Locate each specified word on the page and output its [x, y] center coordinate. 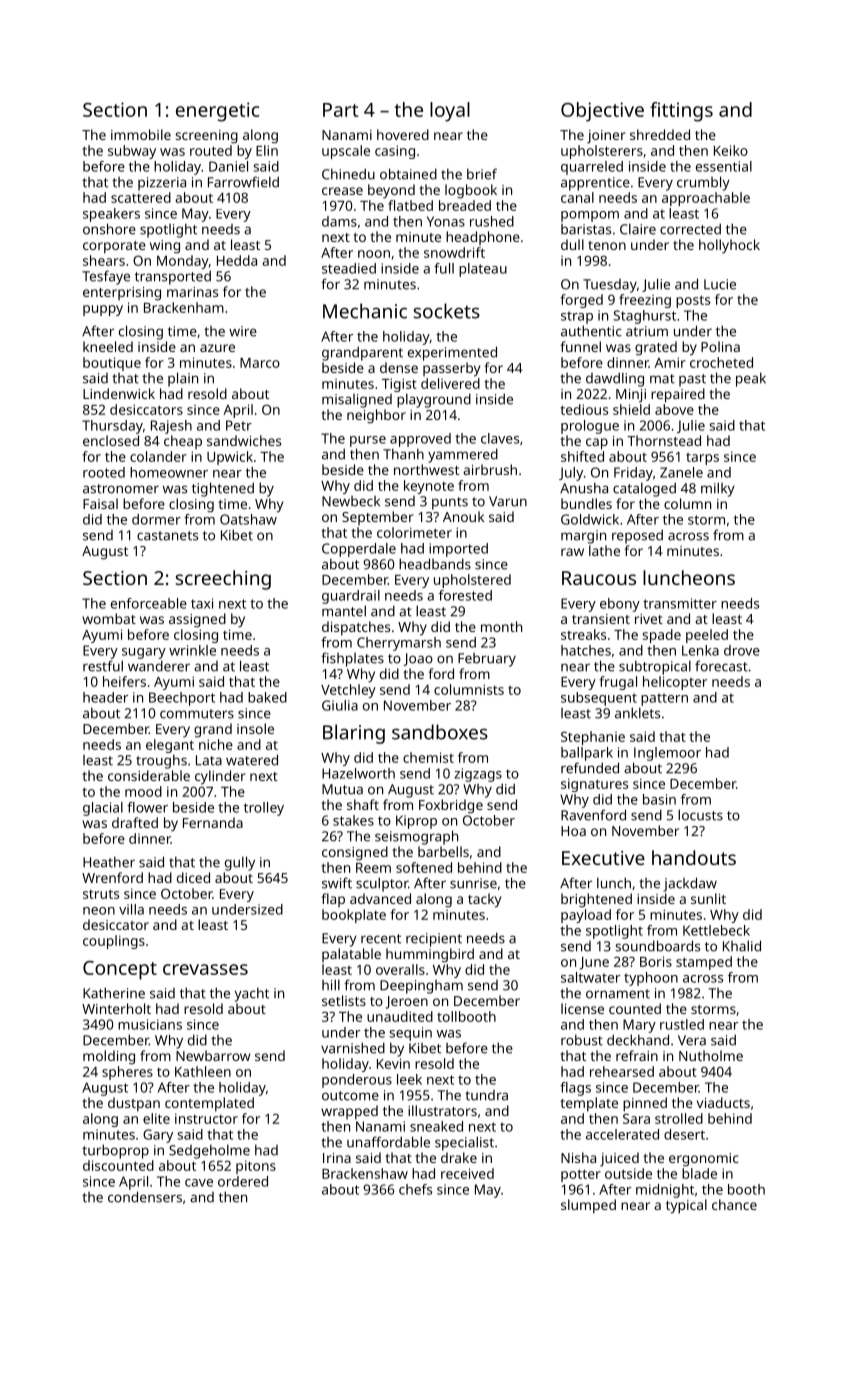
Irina [337, 1158]
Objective [602, 112]
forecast [721, 666]
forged [582, 301]
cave [199, 1183]
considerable [149, 775]
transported [173, 277]
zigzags [478, 775]
